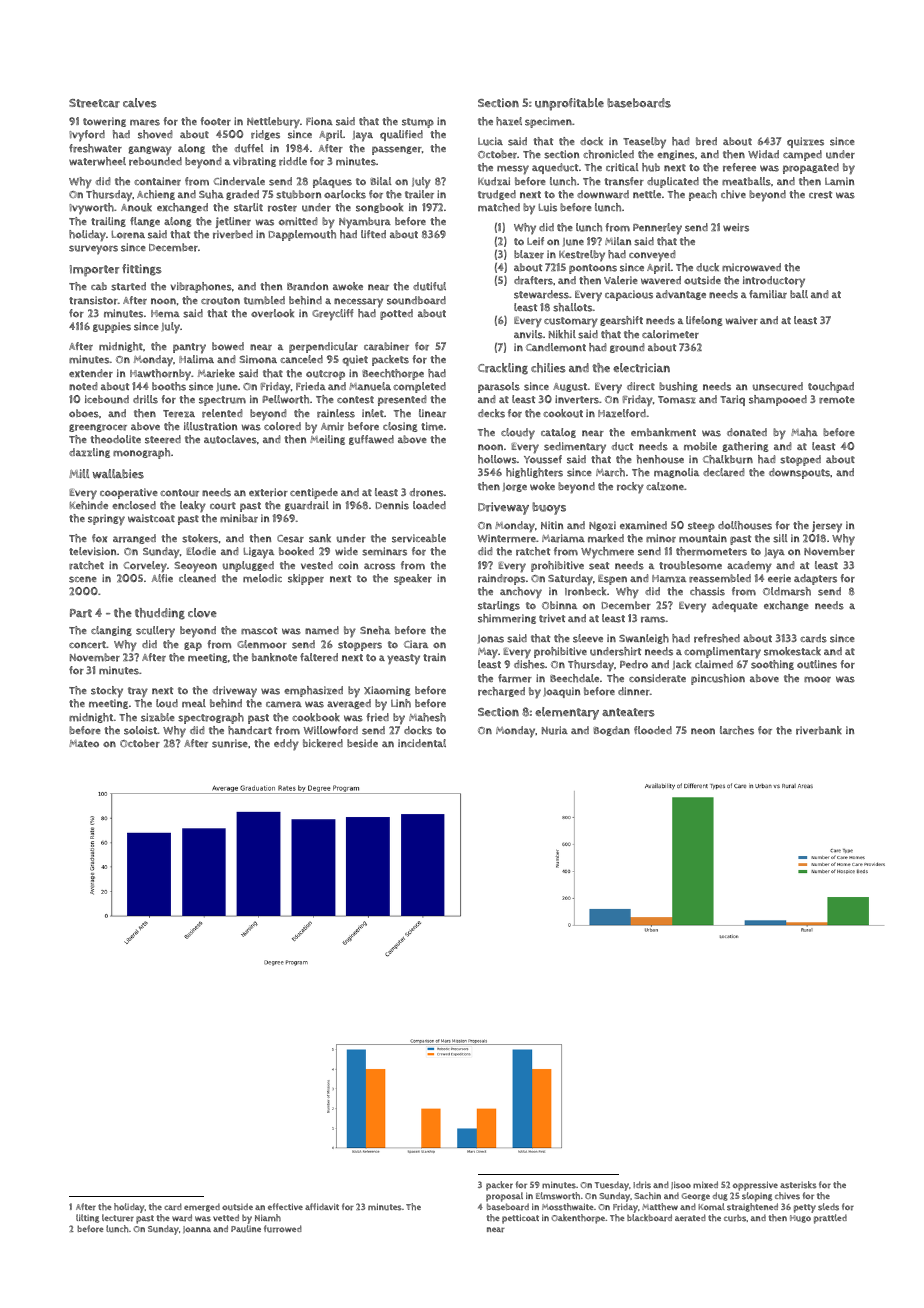 This screenshot has height=1308, width=924. Describe the element at coordinates (230, 743) in the screenshot. I see `sunrise` at that location.
